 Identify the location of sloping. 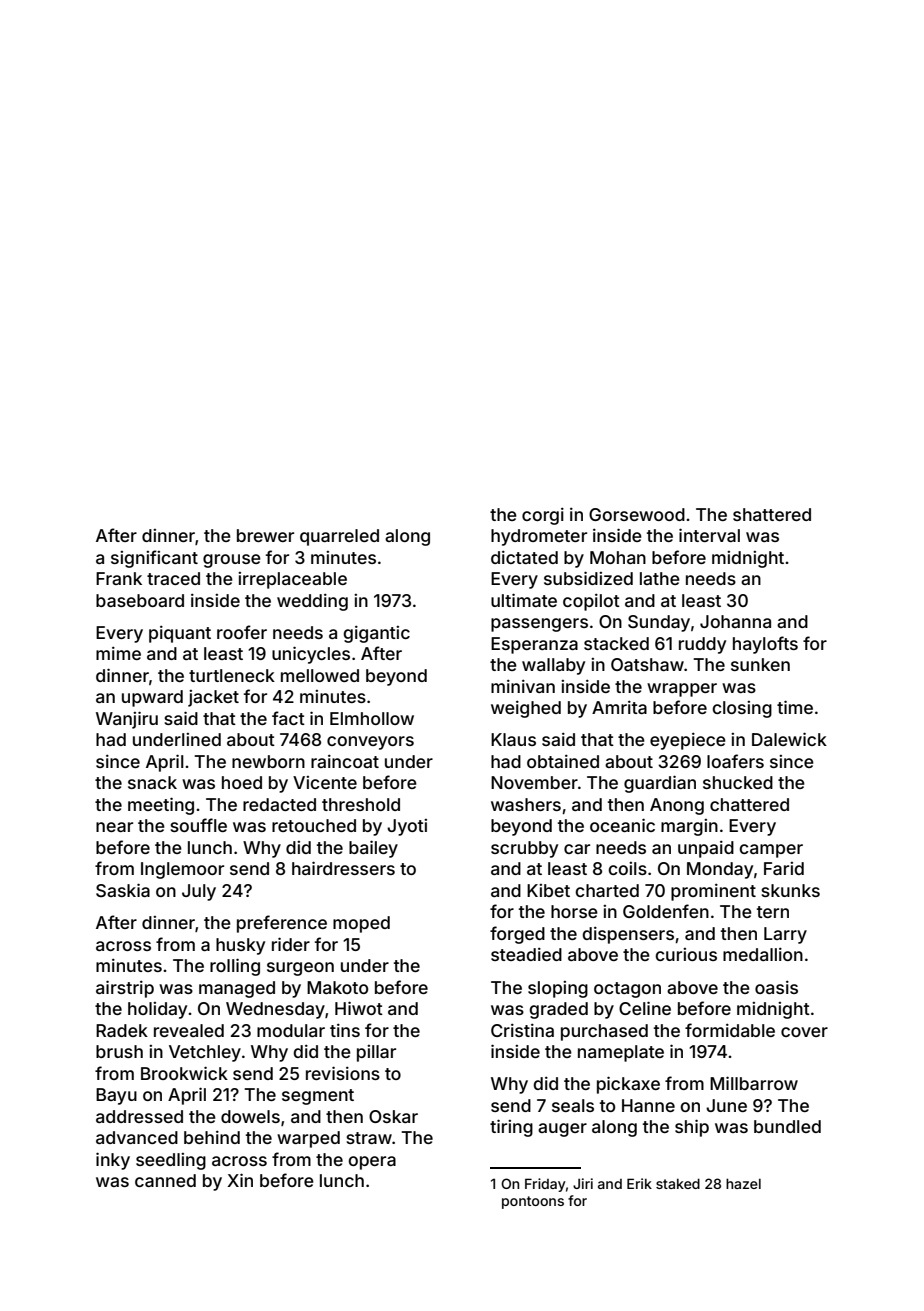
(558, 989).
